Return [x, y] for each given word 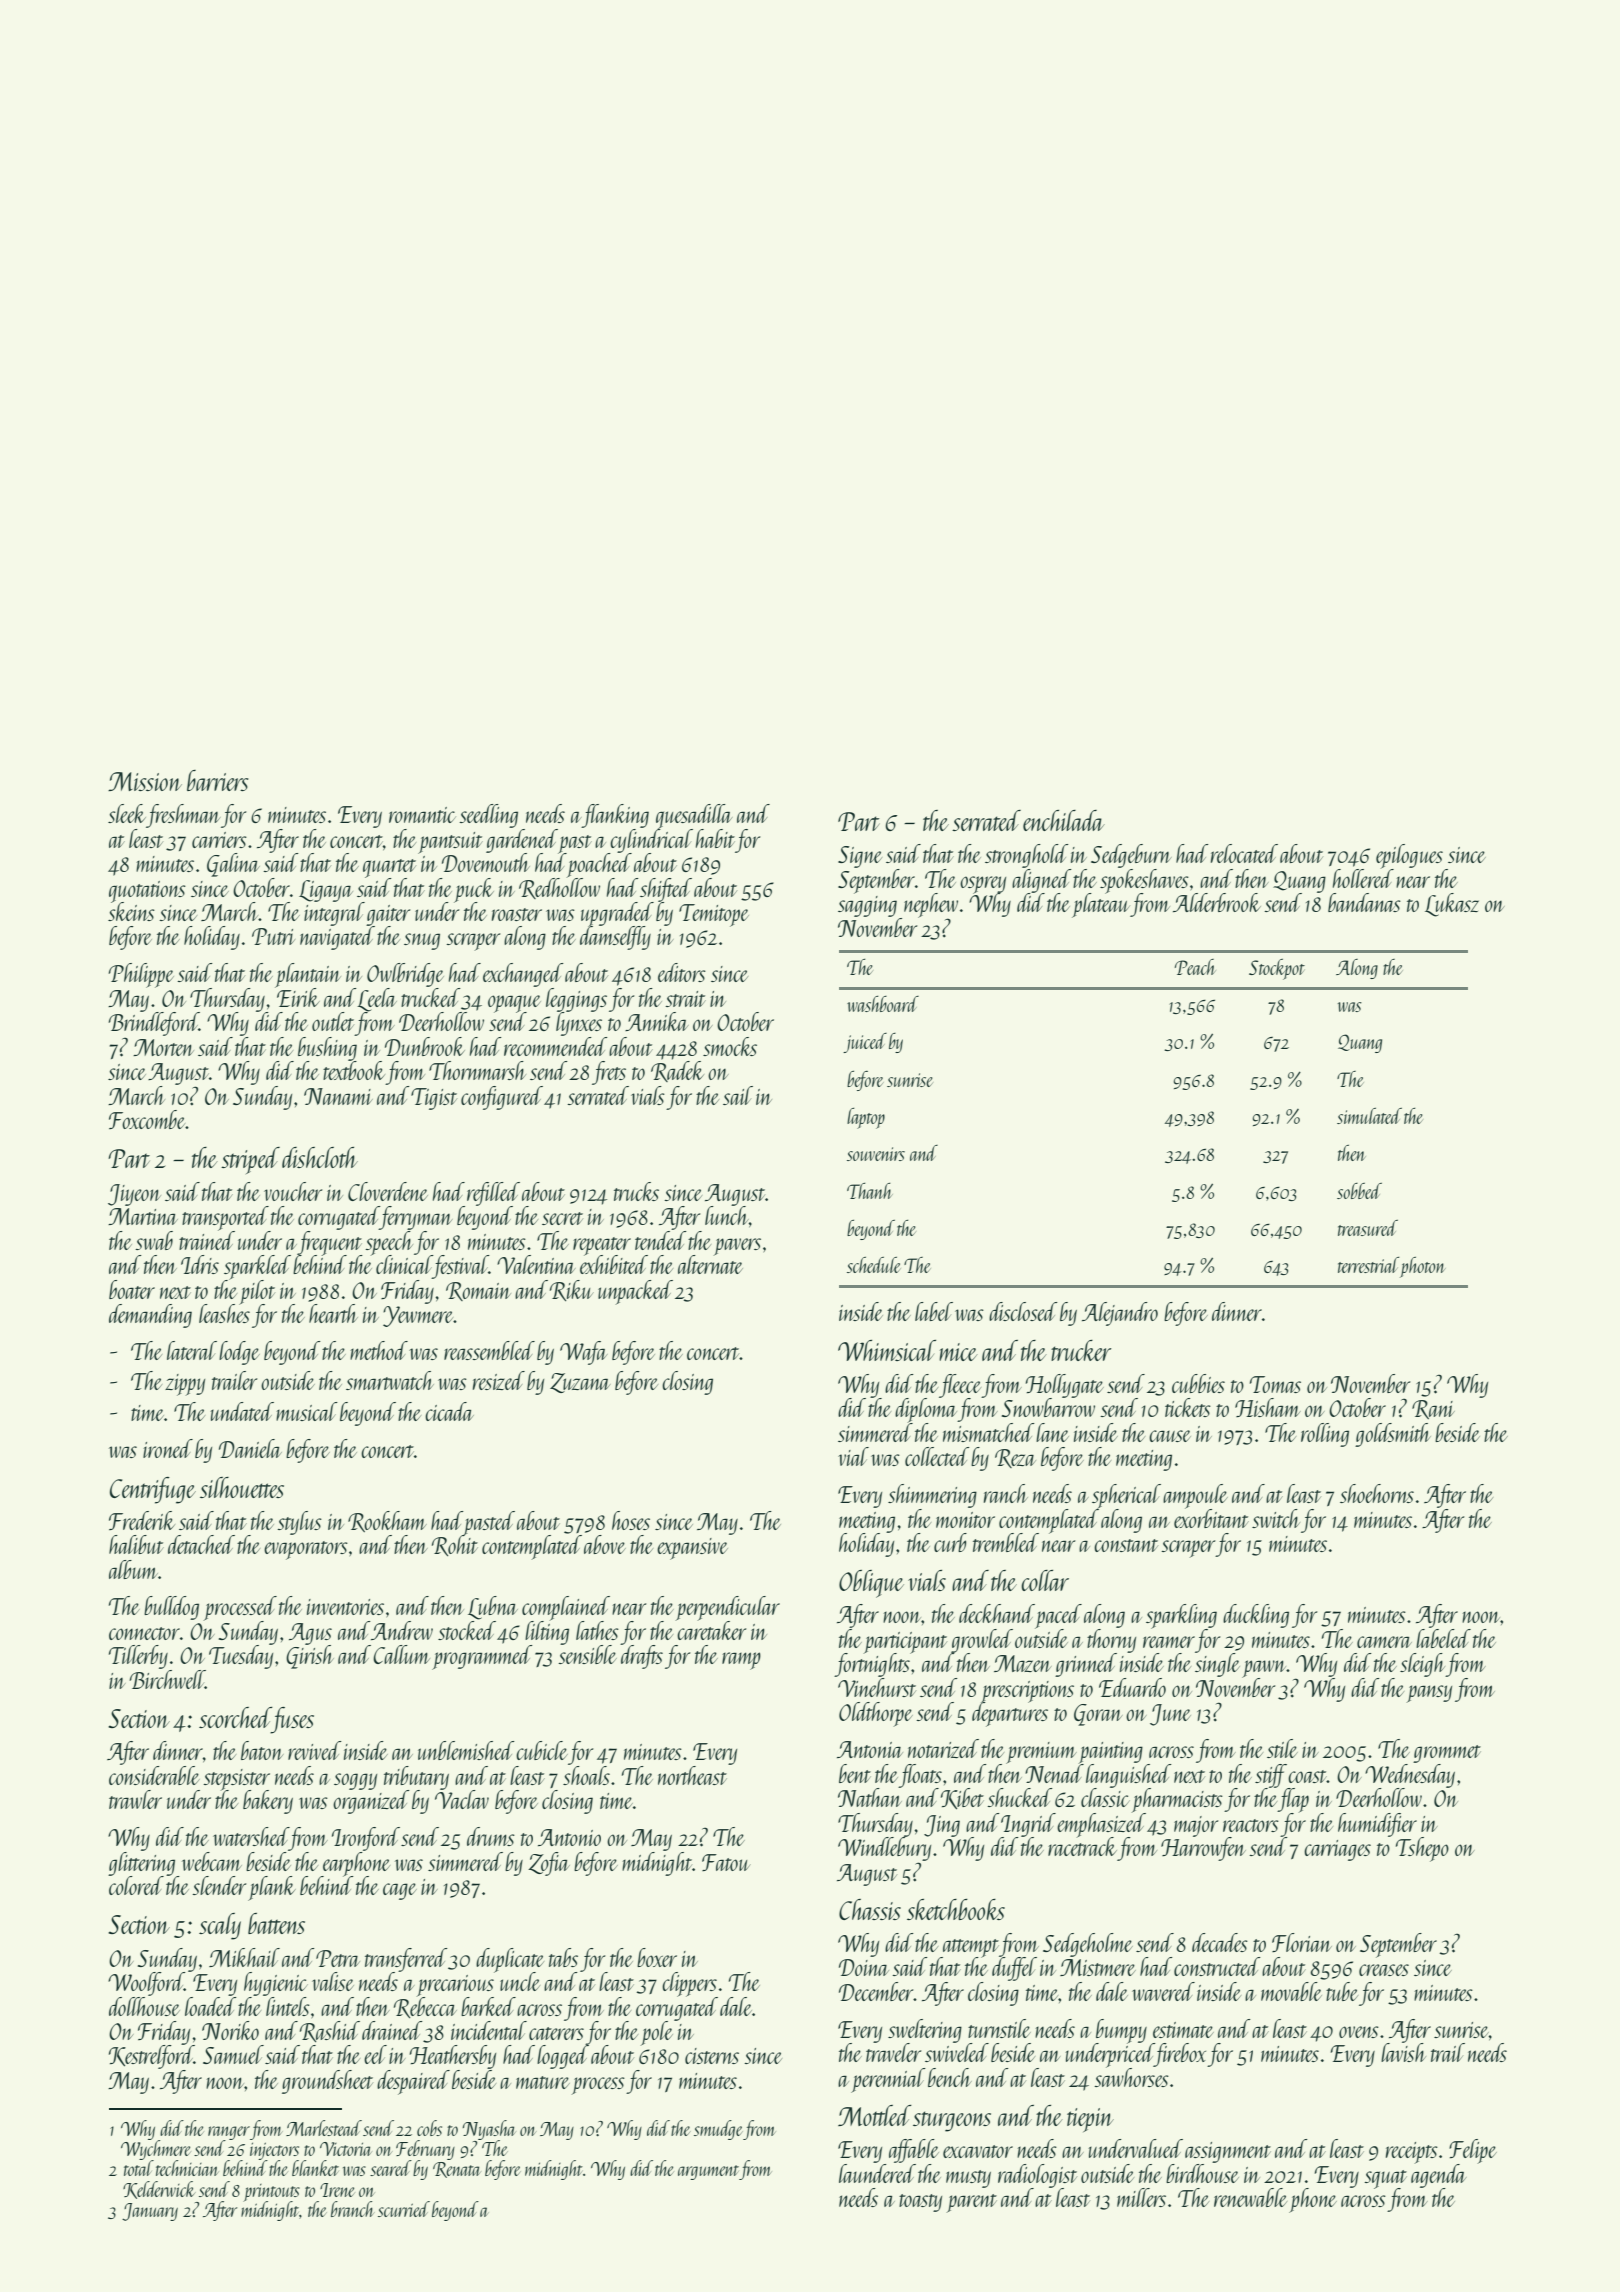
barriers [217, 780]
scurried [404, 2209]
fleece [960, 1386]
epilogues [1409, 856]
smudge [718, 2130]
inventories [345, 1607]
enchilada [1064, 820]
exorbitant [1211, 1518]
